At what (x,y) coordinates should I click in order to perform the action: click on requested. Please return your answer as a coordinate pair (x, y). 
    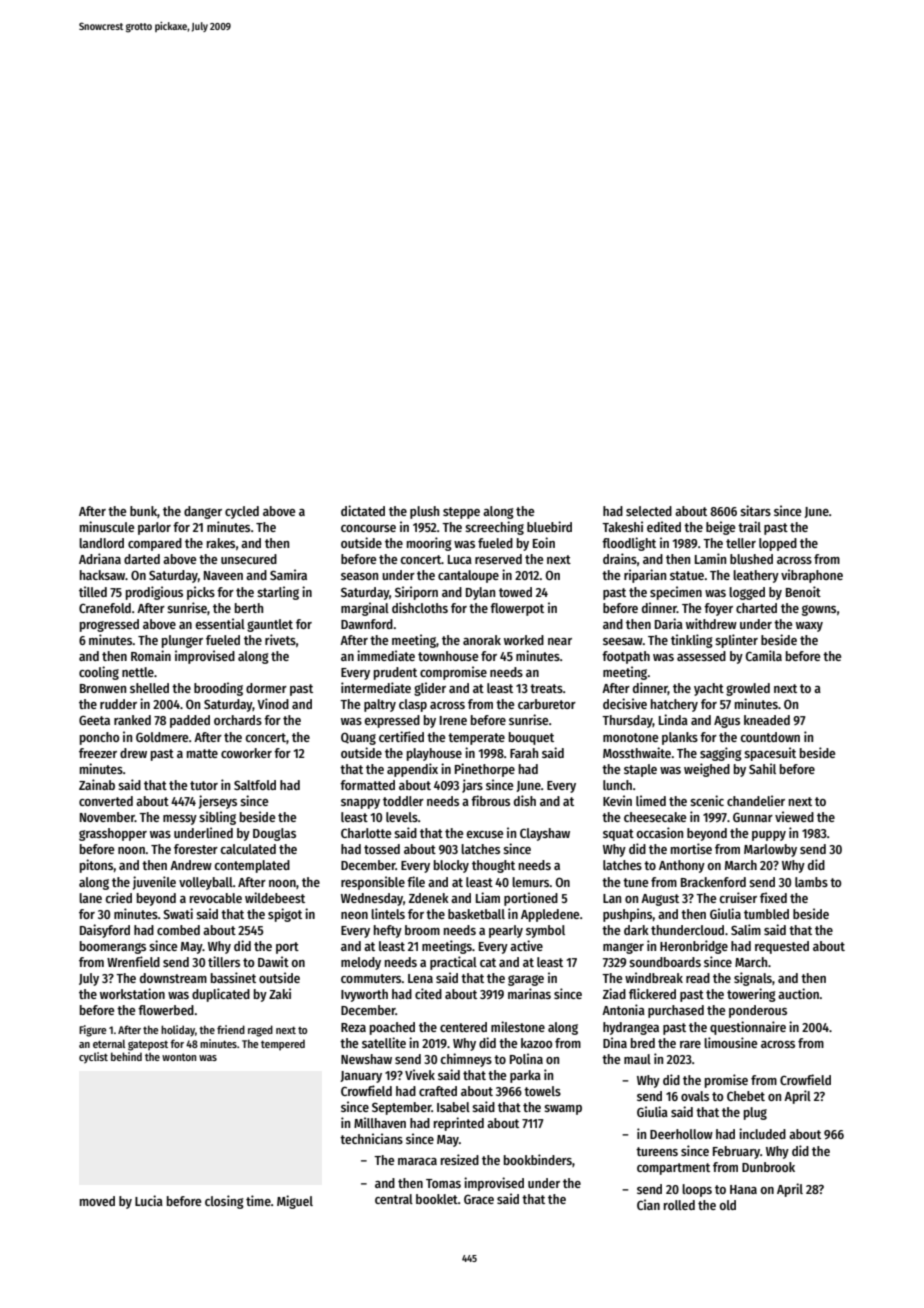
    Looking at the image, I should click on (782, 947).
